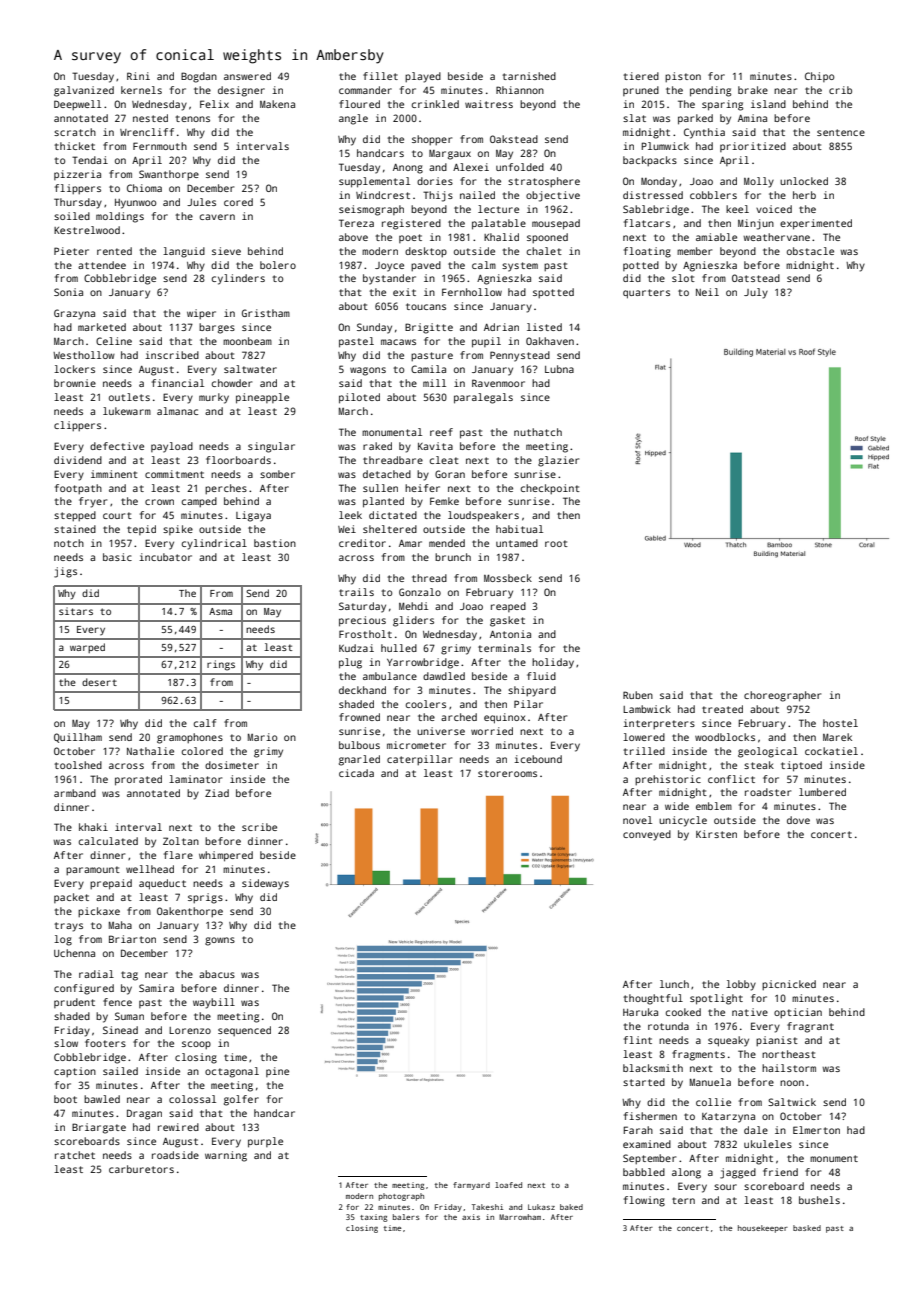 Image resolution: width=924 pixels, height=1308 pixels. What do you see at coordinates (819, 1200) in the page?
I see `bushels` at bounding box center [819, 1200].
